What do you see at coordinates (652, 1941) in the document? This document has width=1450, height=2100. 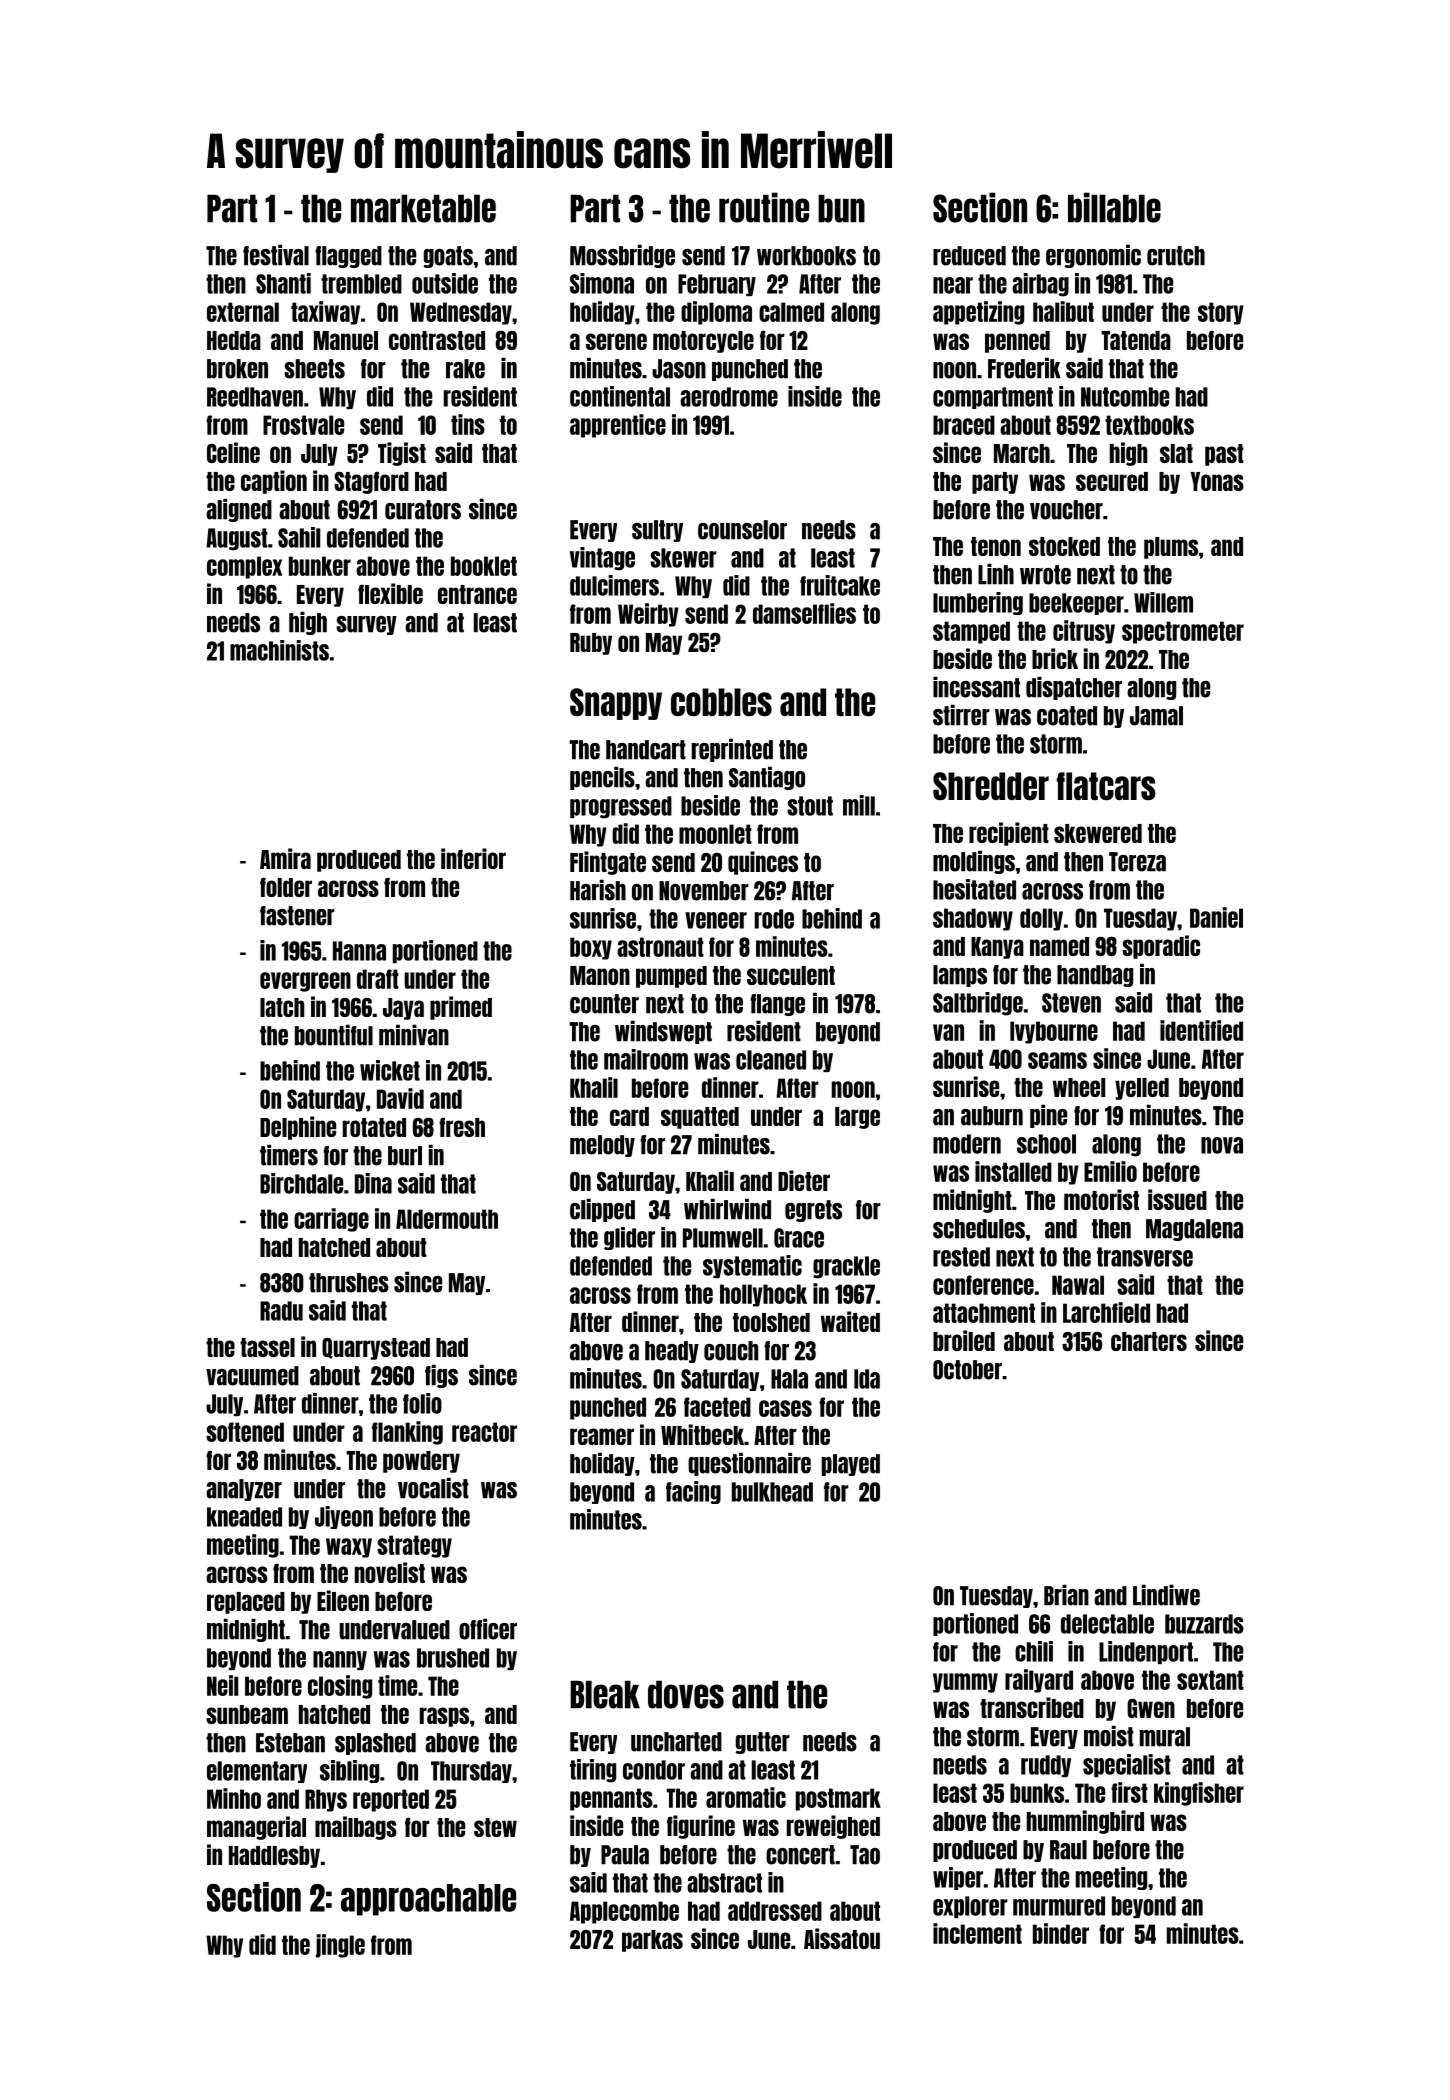 I see `parkas` at bounding box center [652, 1941].
